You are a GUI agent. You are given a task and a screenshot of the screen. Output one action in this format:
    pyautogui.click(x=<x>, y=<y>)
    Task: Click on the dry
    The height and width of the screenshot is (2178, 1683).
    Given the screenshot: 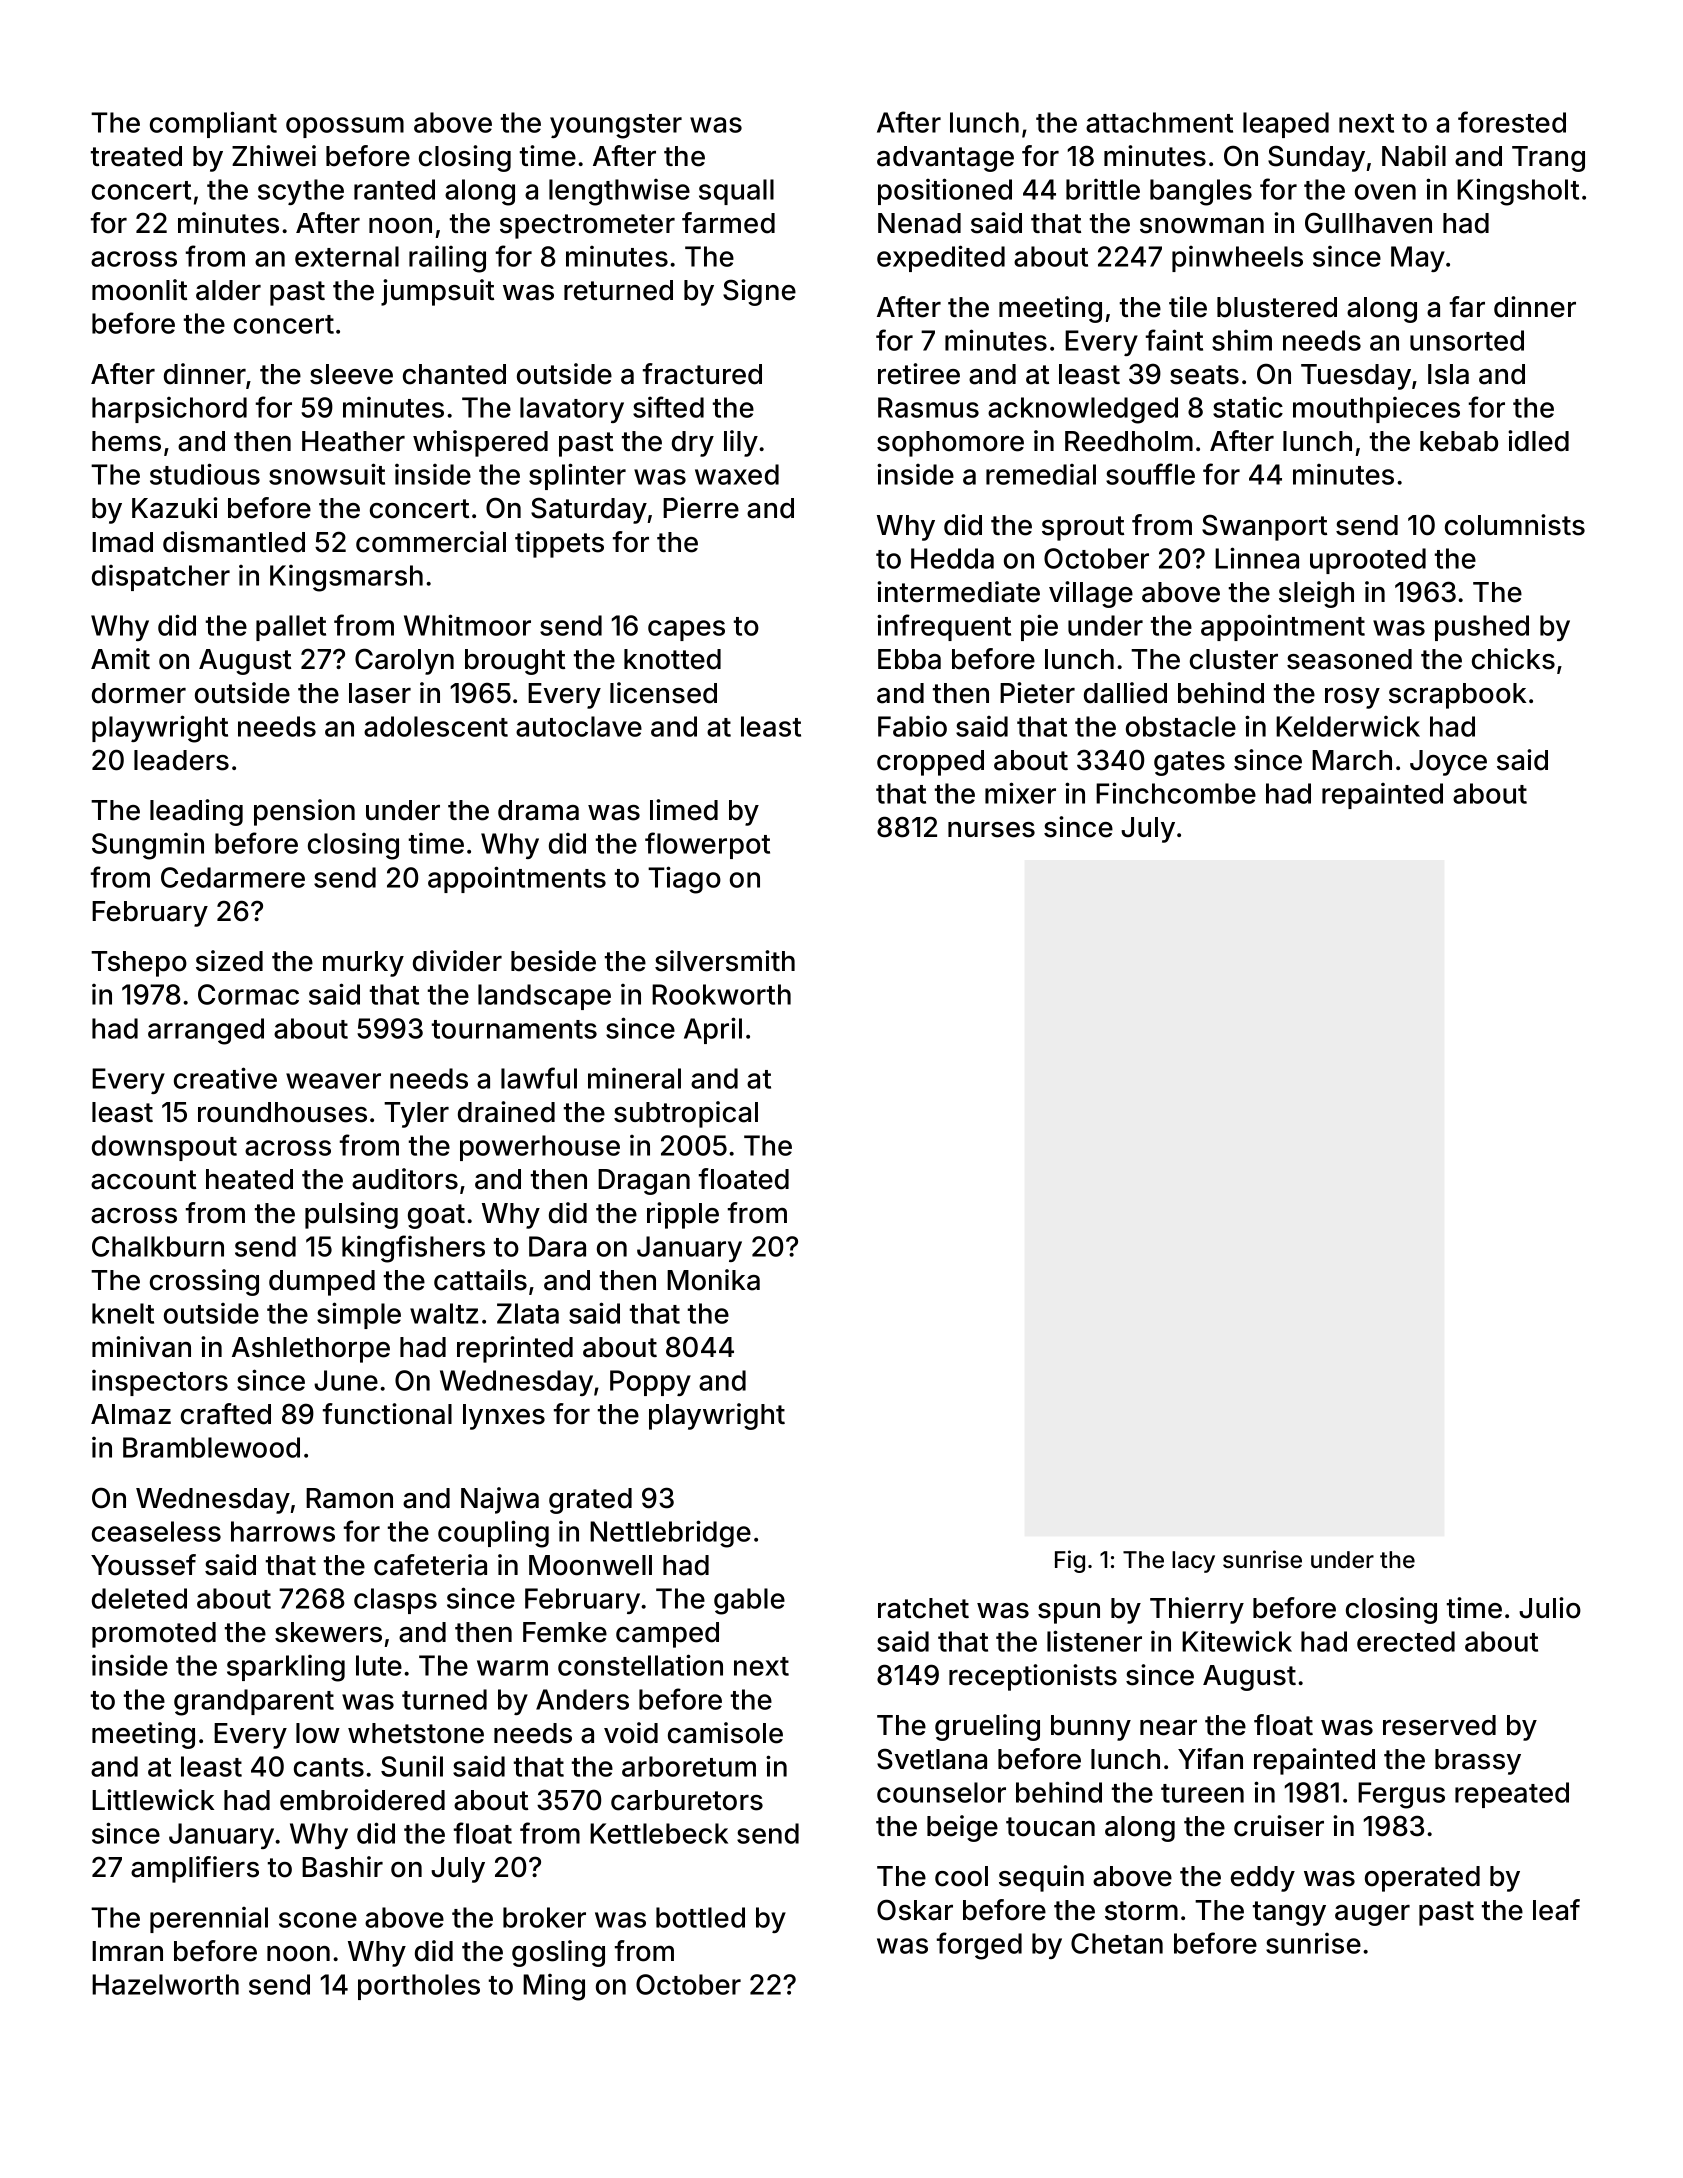 What is the action you would take?
    pyautogui.click(x=693, y=444)
